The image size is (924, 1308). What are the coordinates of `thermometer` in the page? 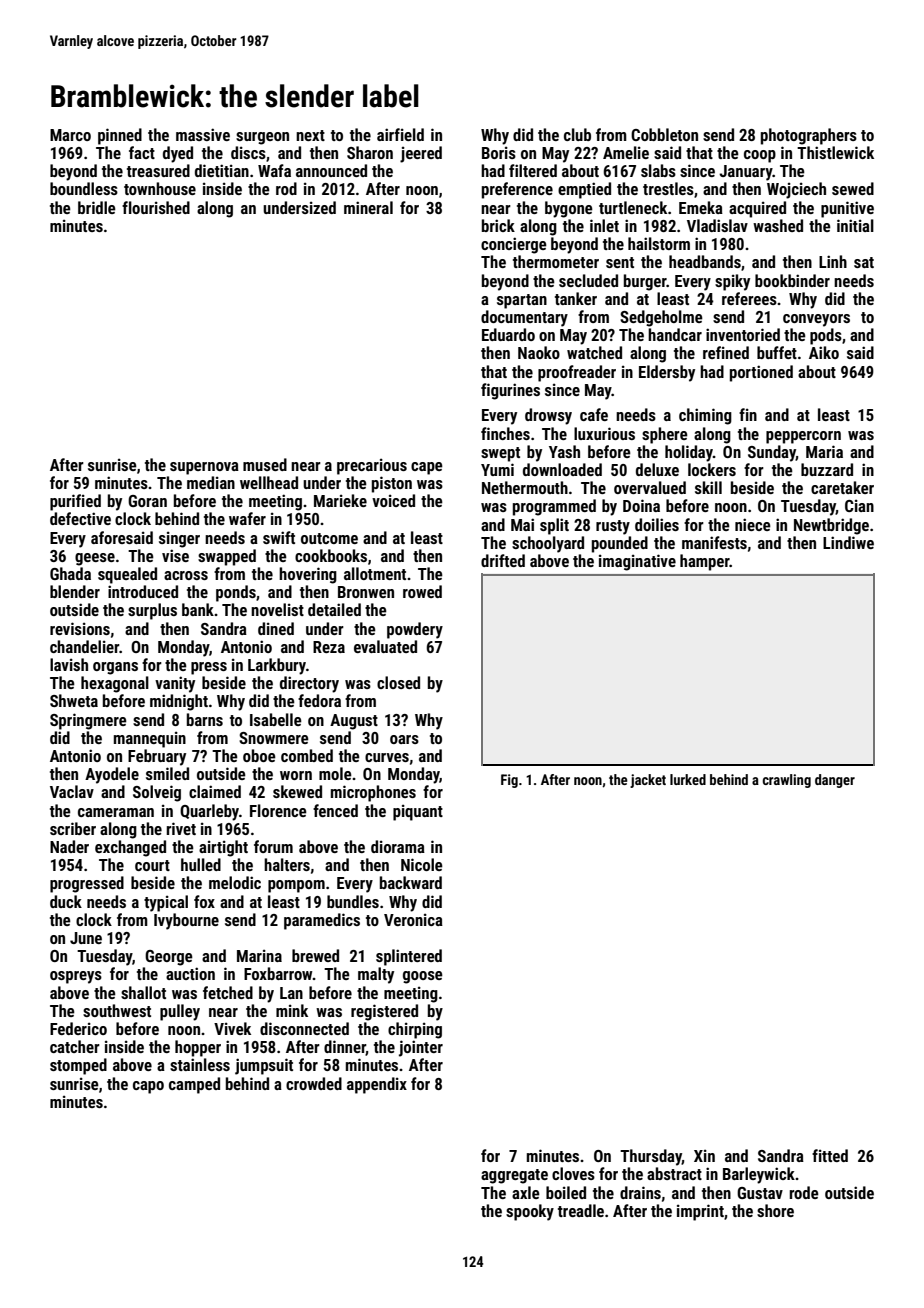 It's located at (556, 261).
